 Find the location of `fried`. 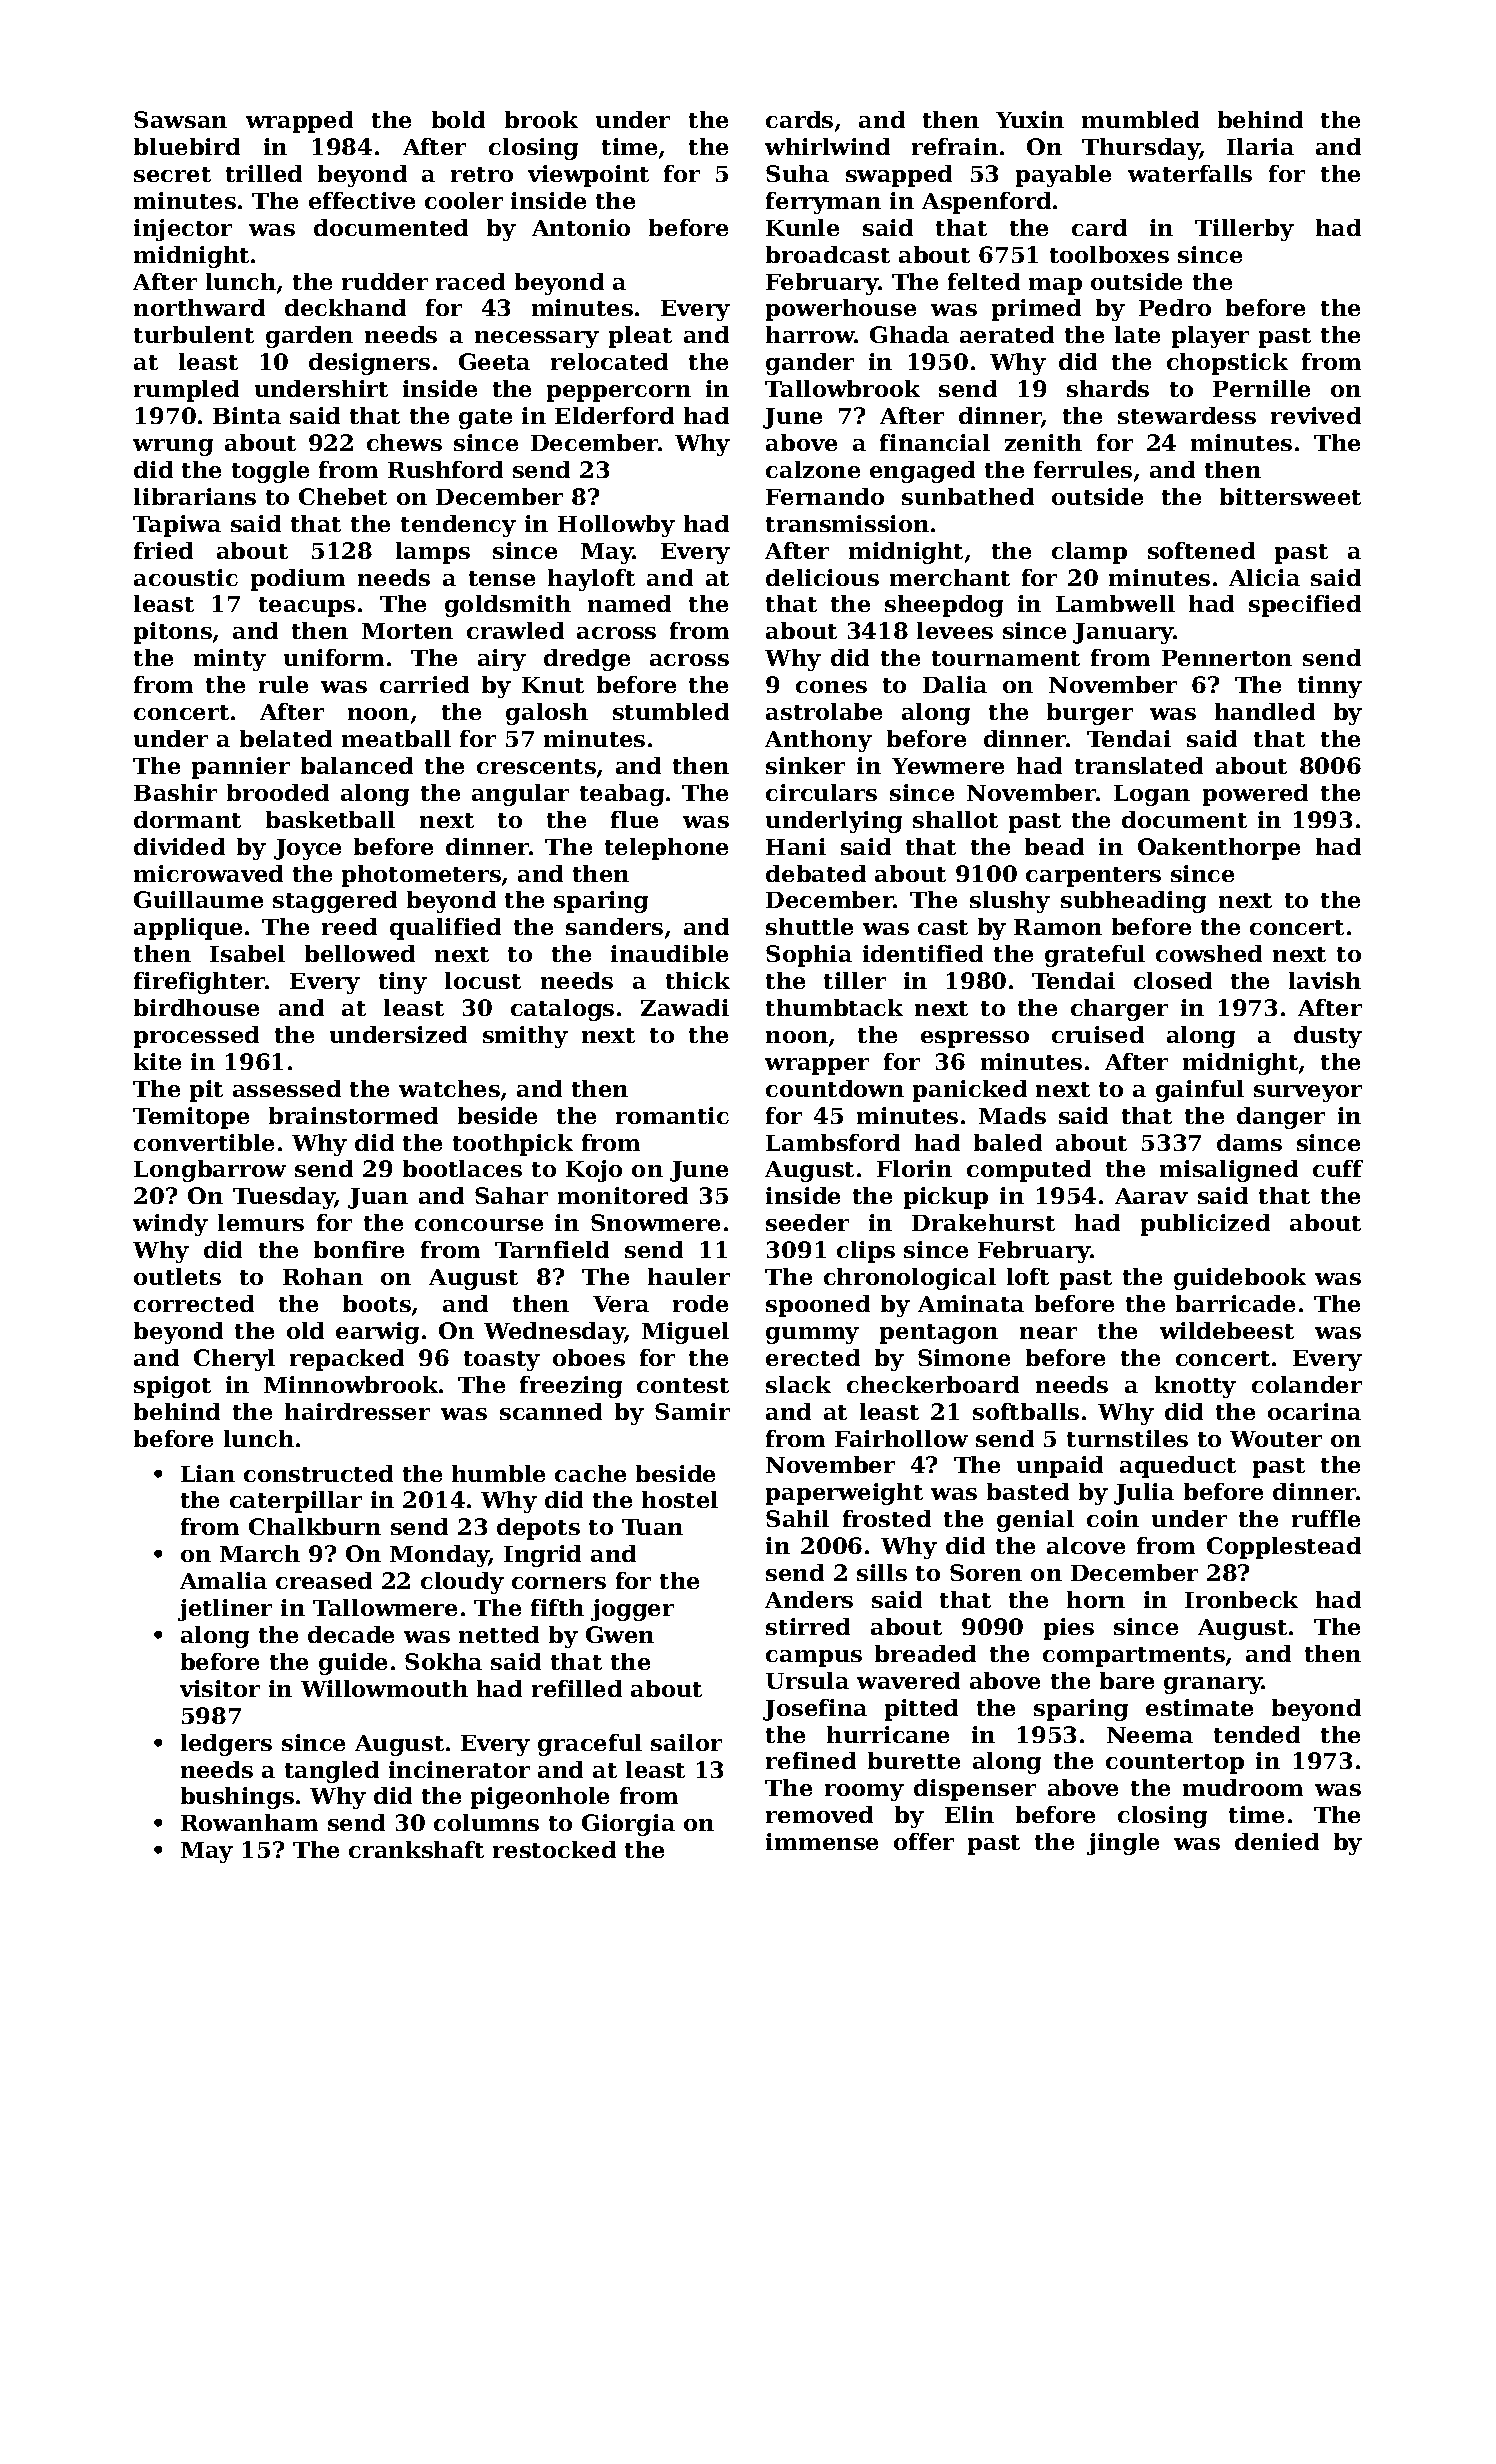

fried is located at coordinates (163, 550).
